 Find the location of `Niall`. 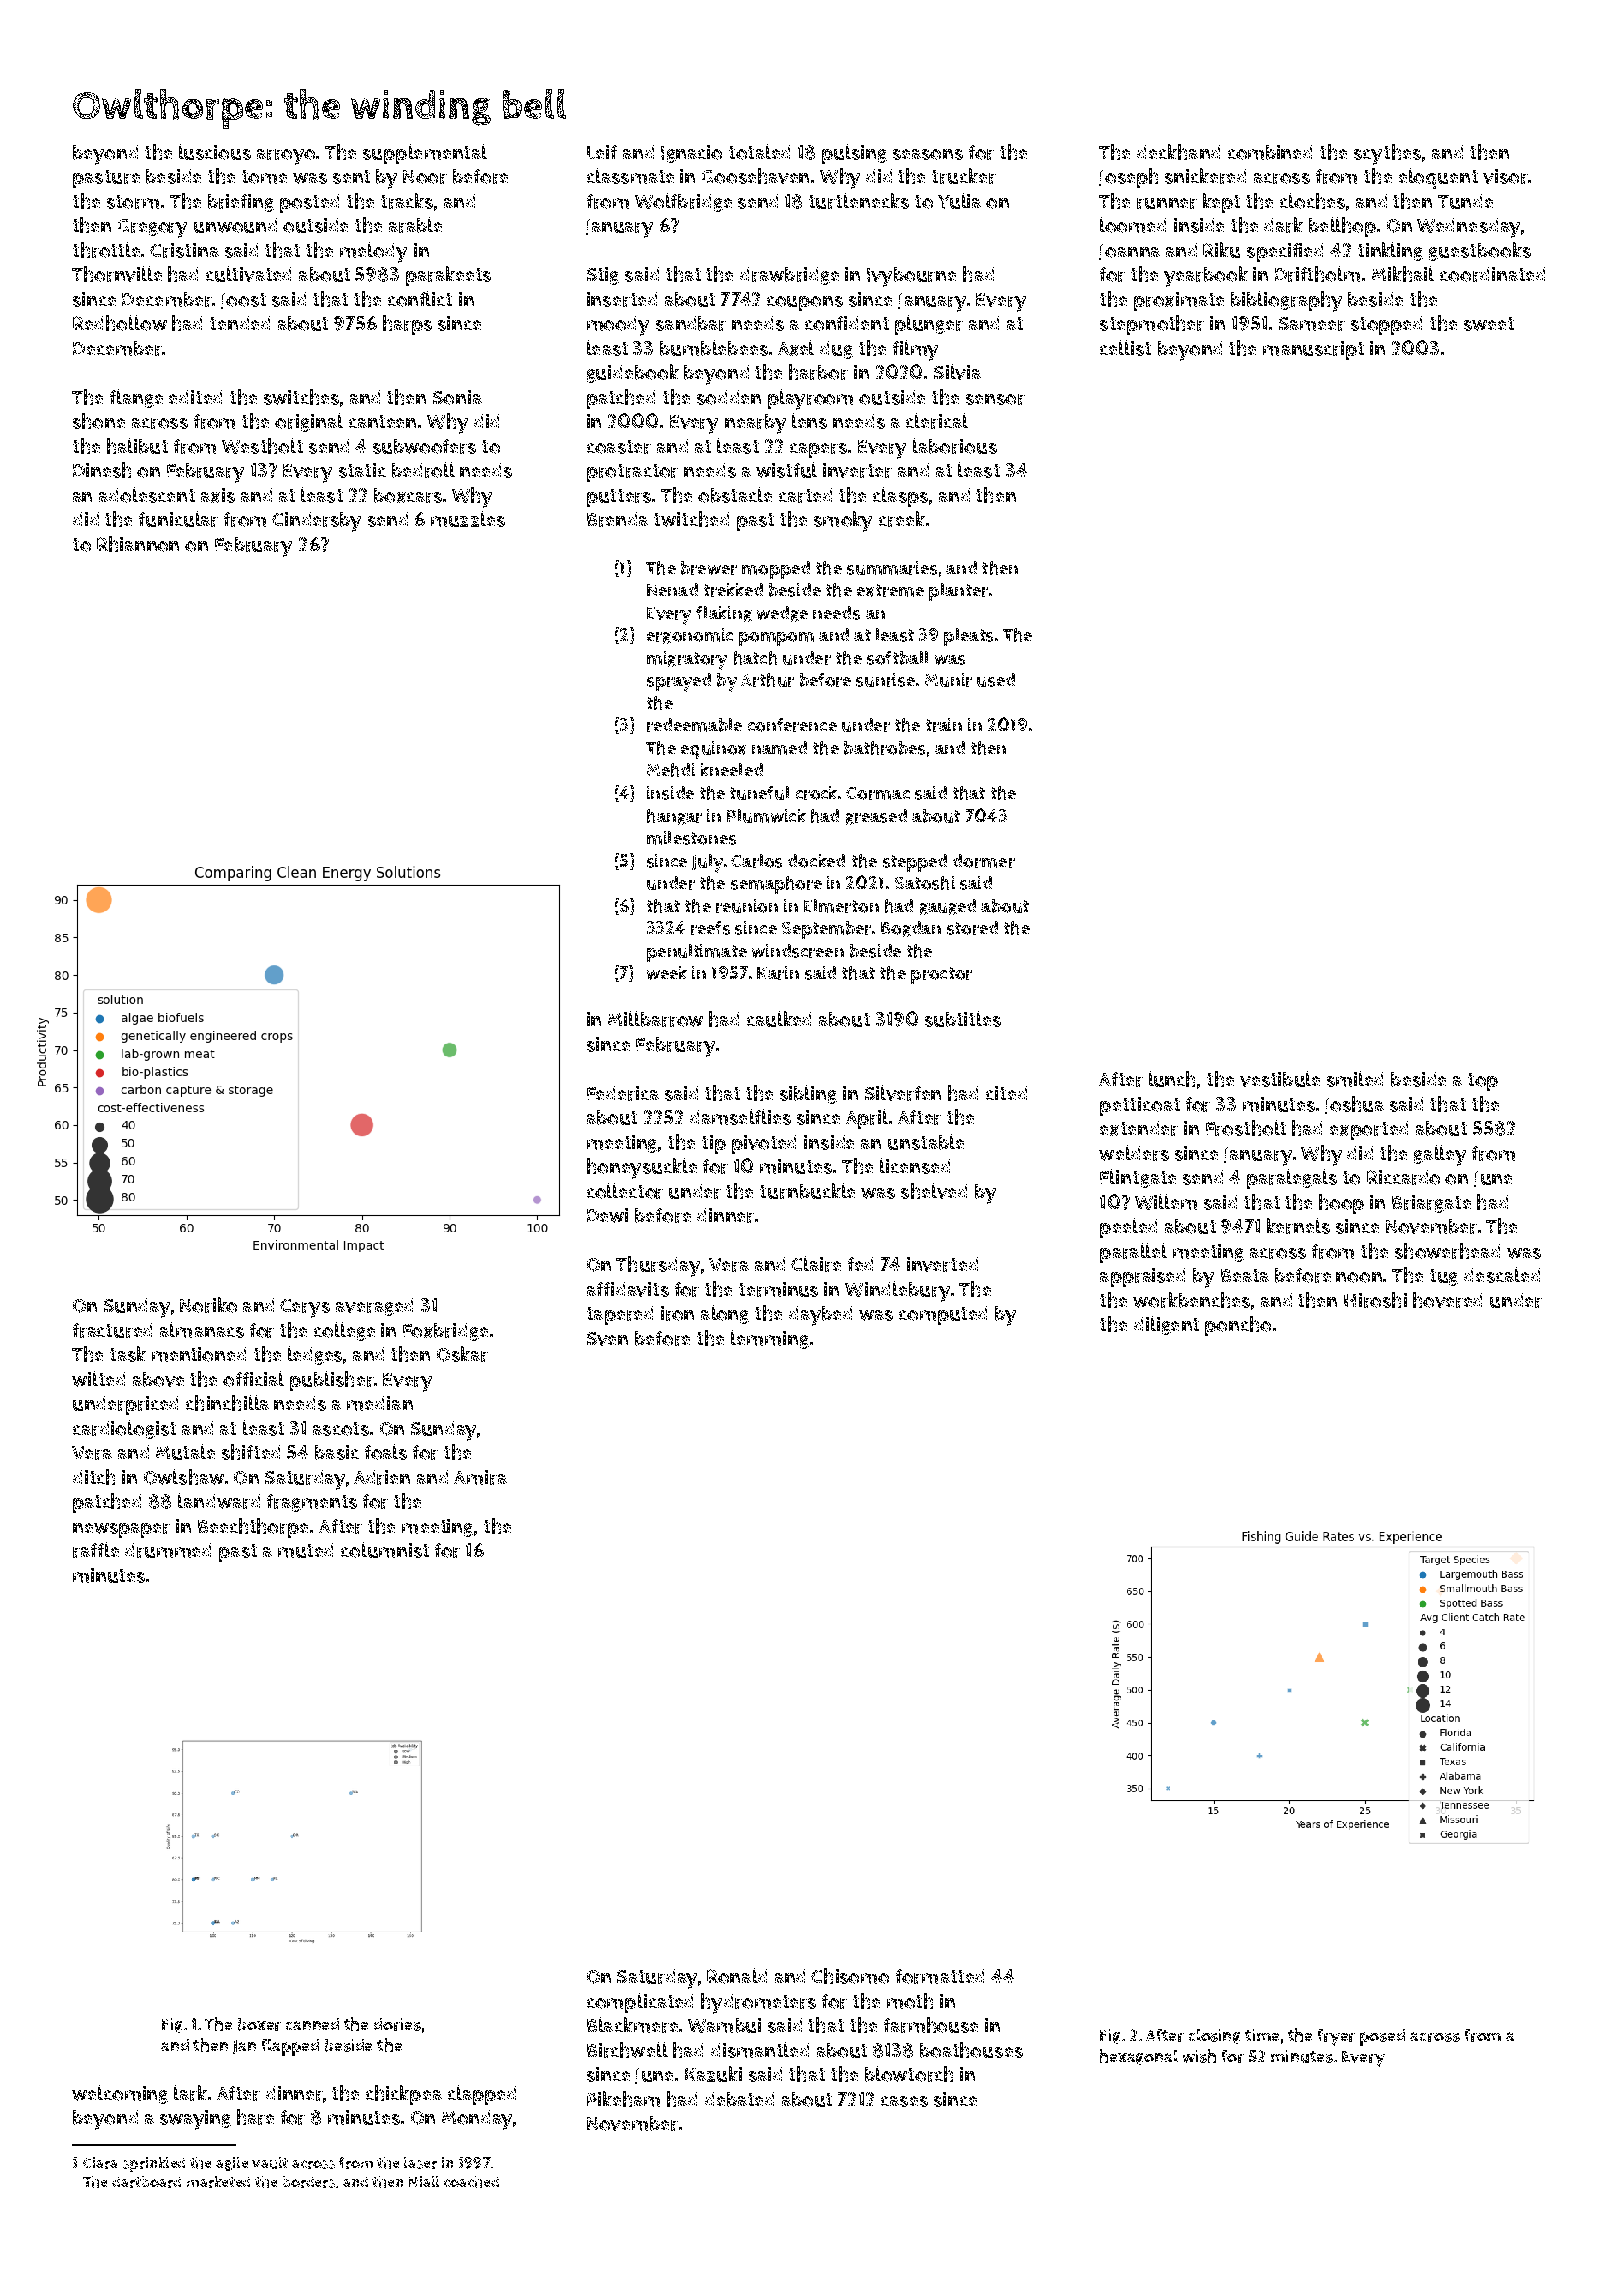

Niall is located at coordinates (424, 2181).
